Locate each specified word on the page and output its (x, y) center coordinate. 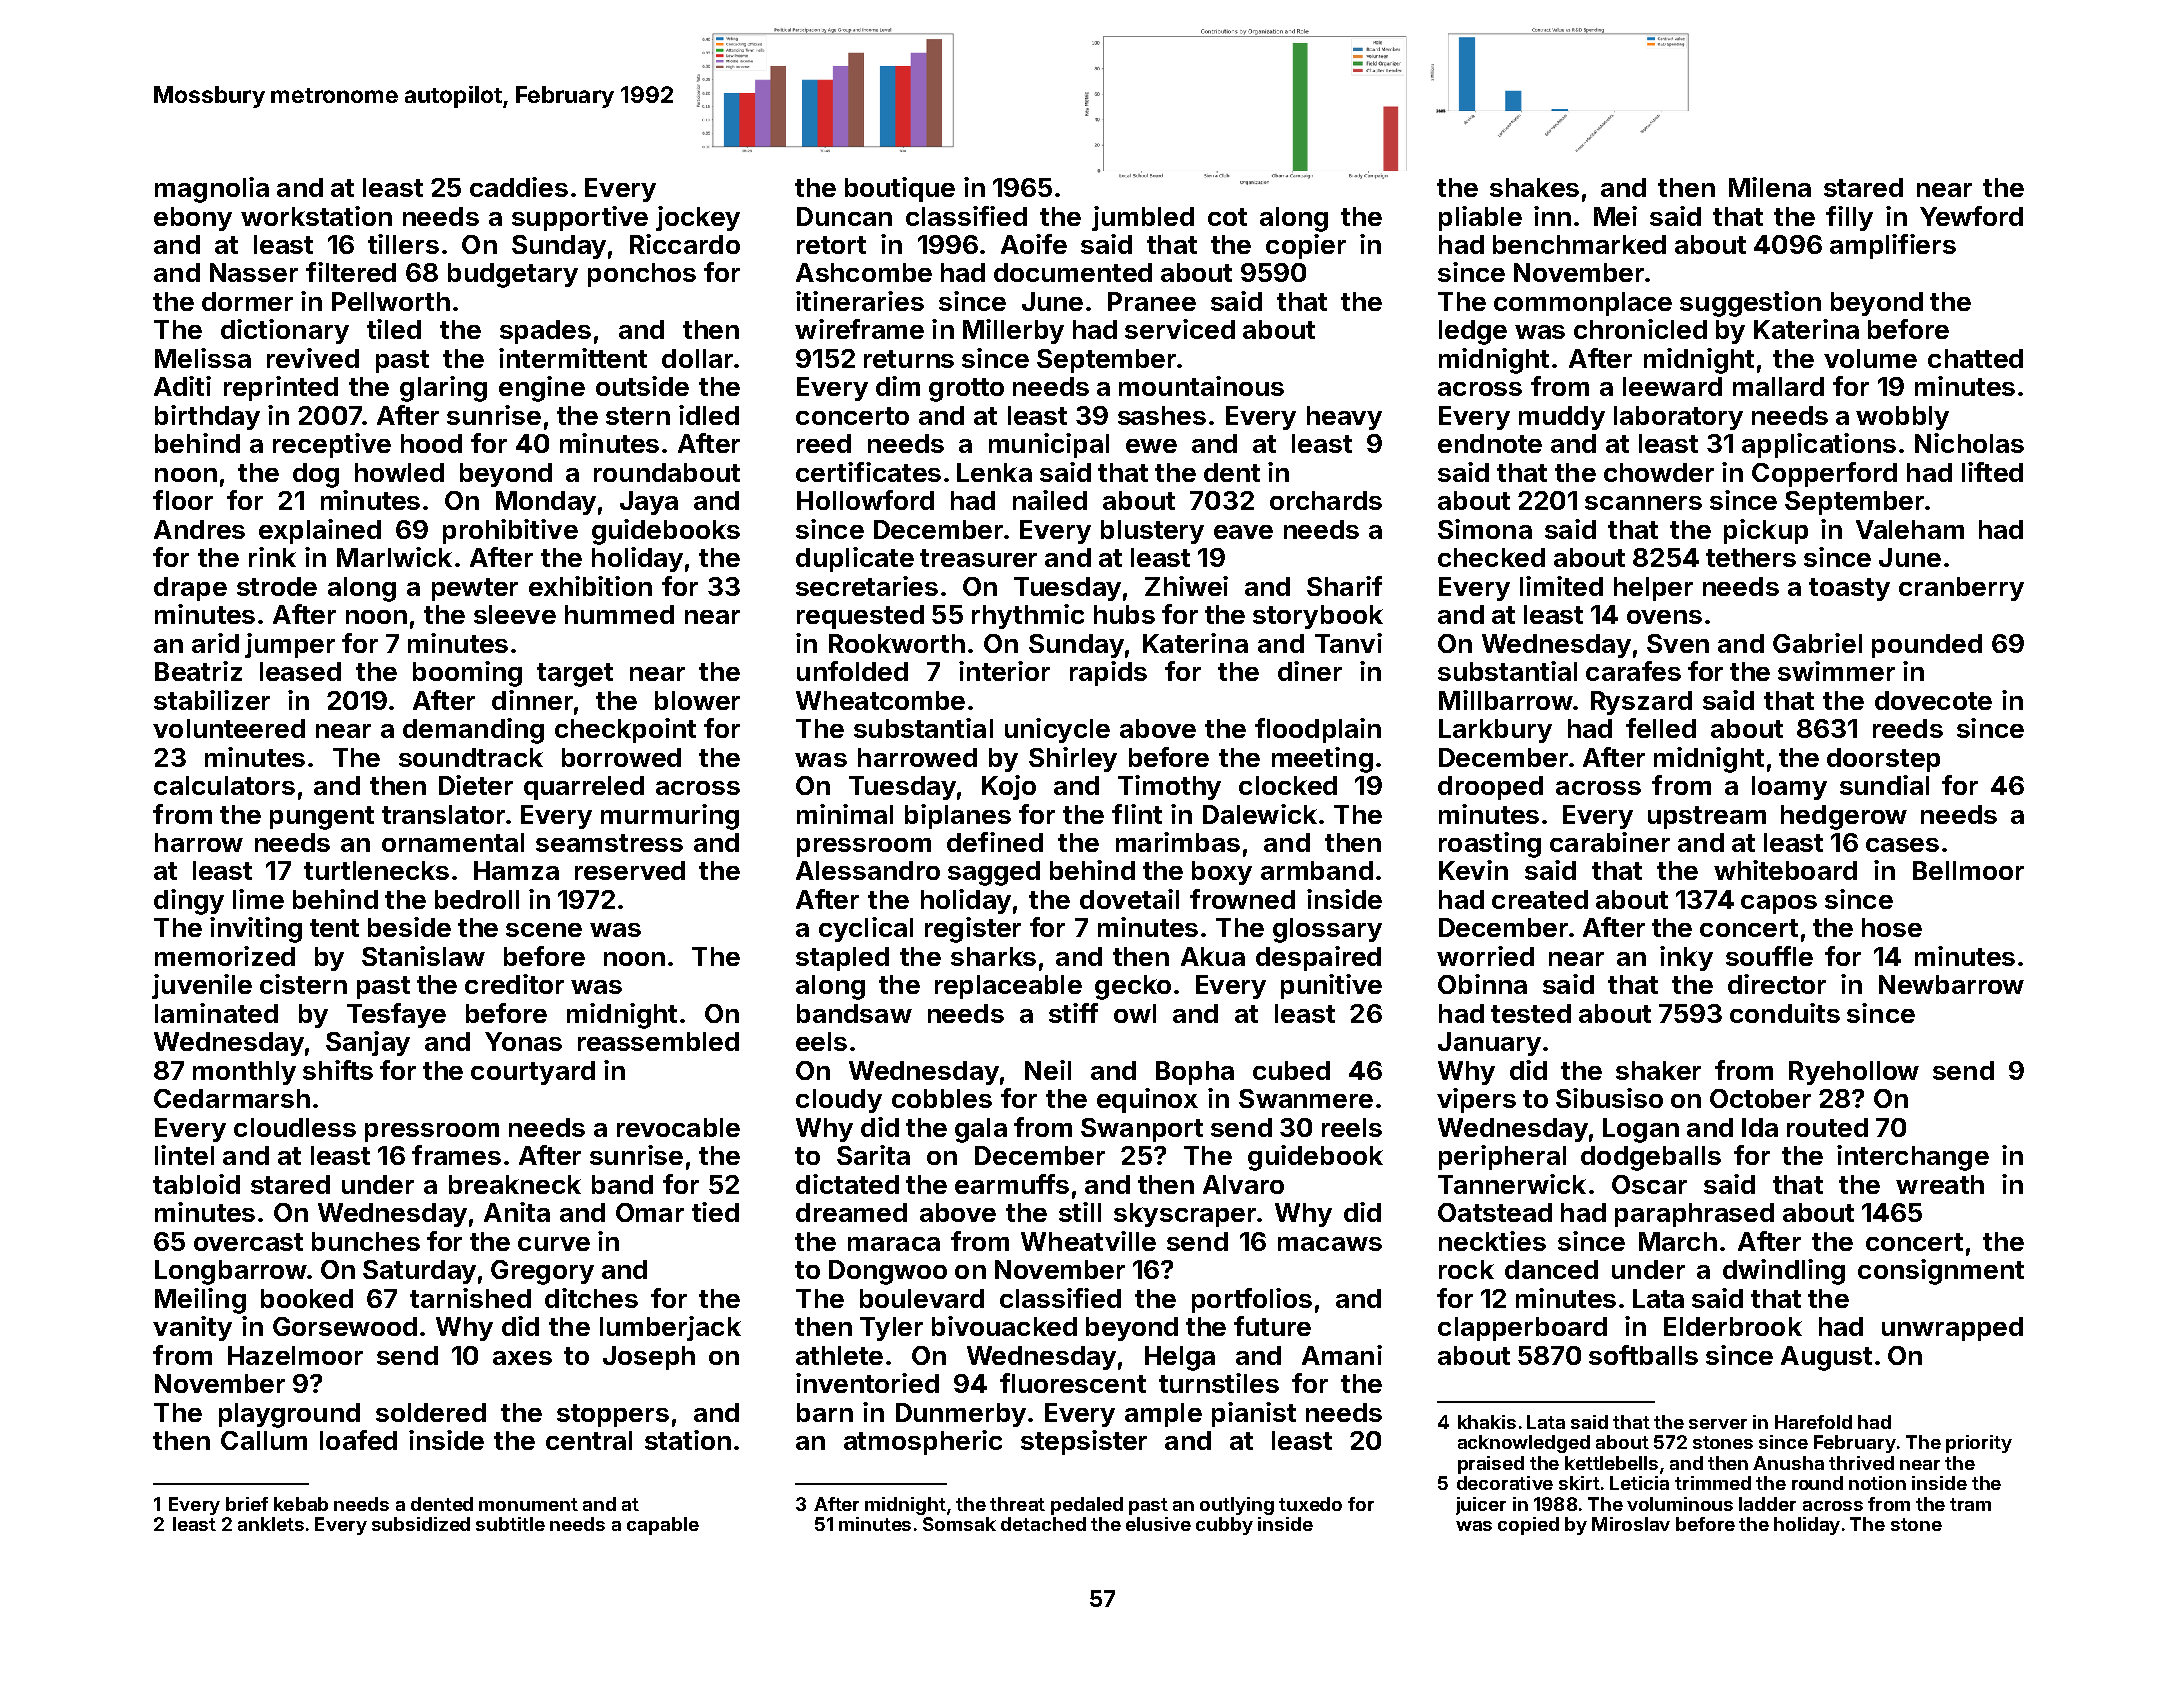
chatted (1975, 358)
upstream (1707, 817)
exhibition (590, 586)
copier (1306, 246)
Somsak (959, 1524)
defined (995, 842)
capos (1779, 904)
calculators (224, 785)
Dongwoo (888, 1272)
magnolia (212, 190)
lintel (184, 1155)
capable (663, 1526)
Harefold (1813, 1422)
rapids (1108, 673)
